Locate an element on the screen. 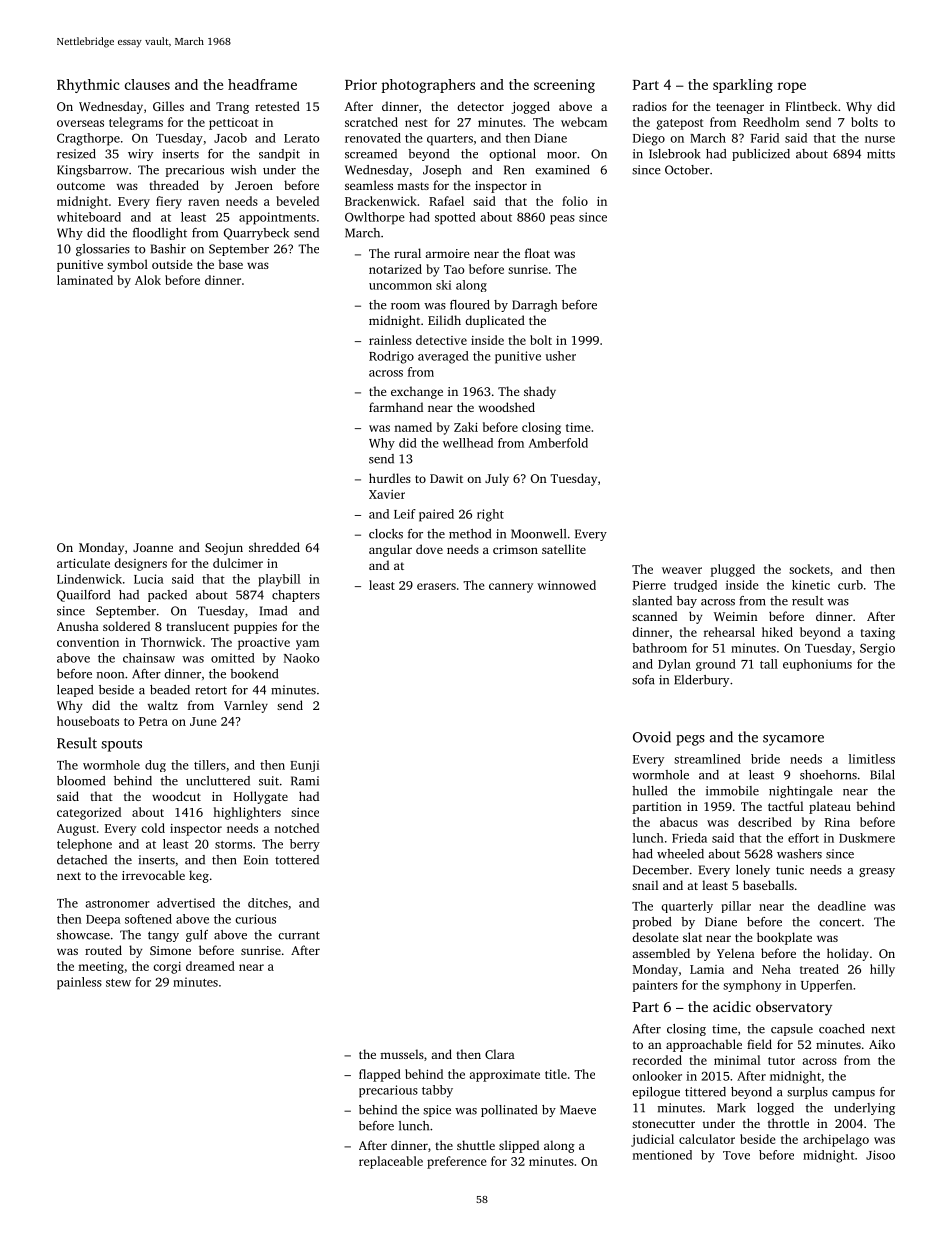 The height and width of the screenshot is (1233, 952). seamless is located at coordinates (369, 185).
